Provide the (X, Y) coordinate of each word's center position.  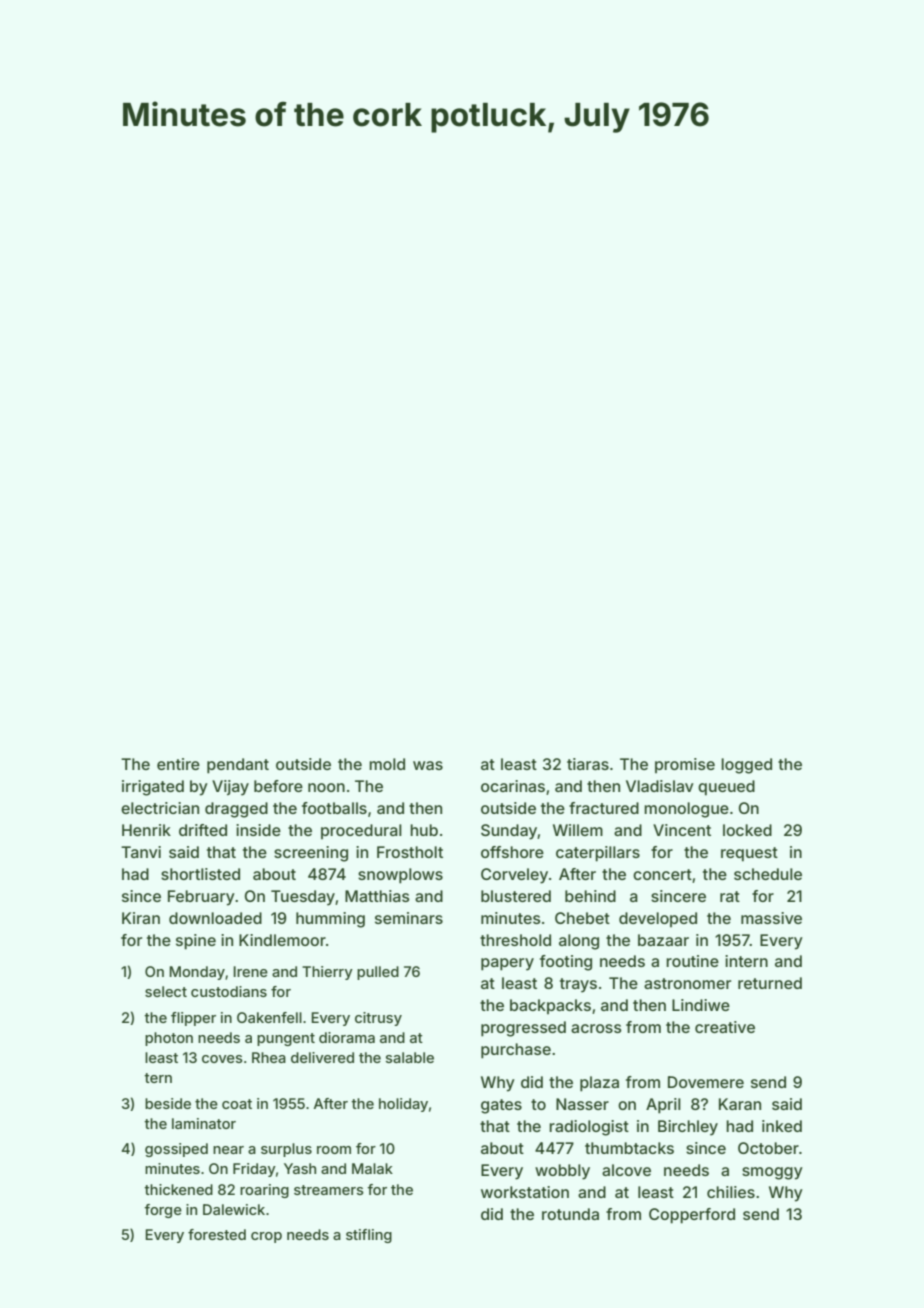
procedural (361, 831)
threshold (515, 940)
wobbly (562, 1172)
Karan (740, 1104)
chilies (731, 1192)
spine (196, 942)
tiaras (588, 764)
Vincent (682, 830)
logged (746, 766)
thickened (178, 1189)
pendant (238, 766)
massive (771, 918)
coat (237, 1104)
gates (501, 1106)
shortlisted (200, 874)
